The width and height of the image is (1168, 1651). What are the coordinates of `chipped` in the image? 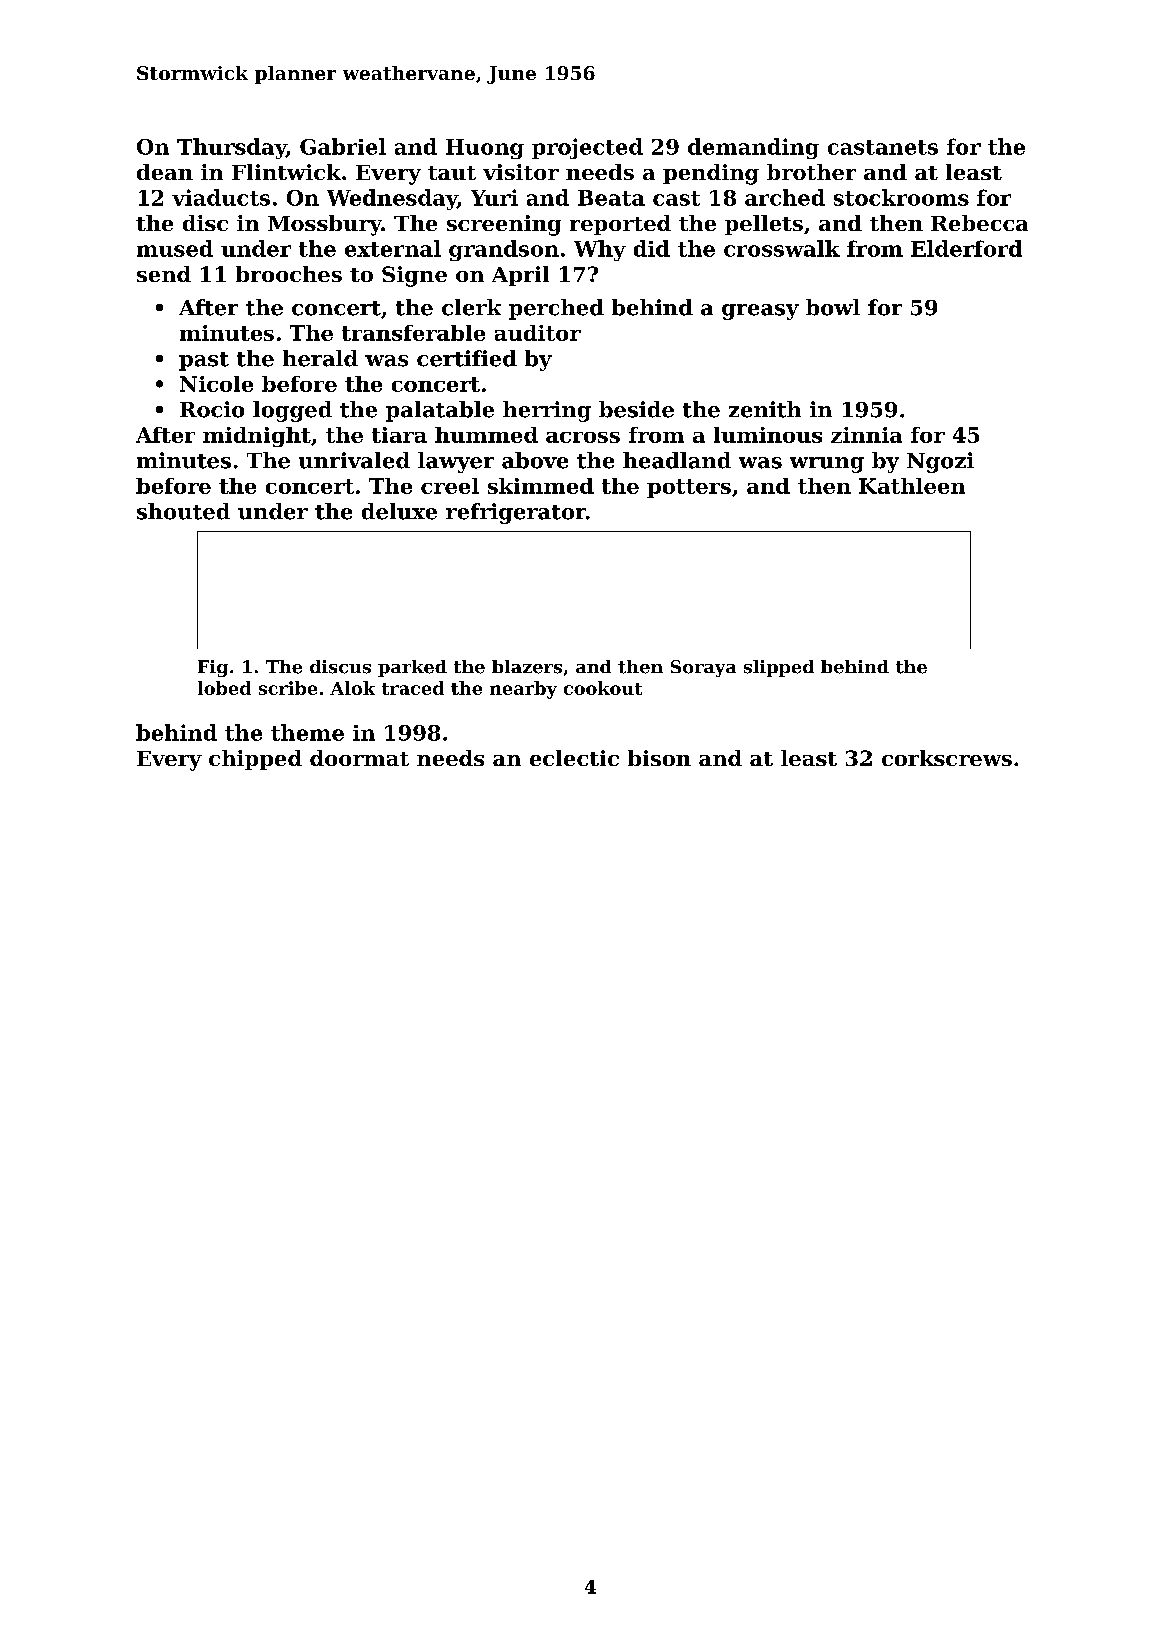 It's located at (255, 760).
